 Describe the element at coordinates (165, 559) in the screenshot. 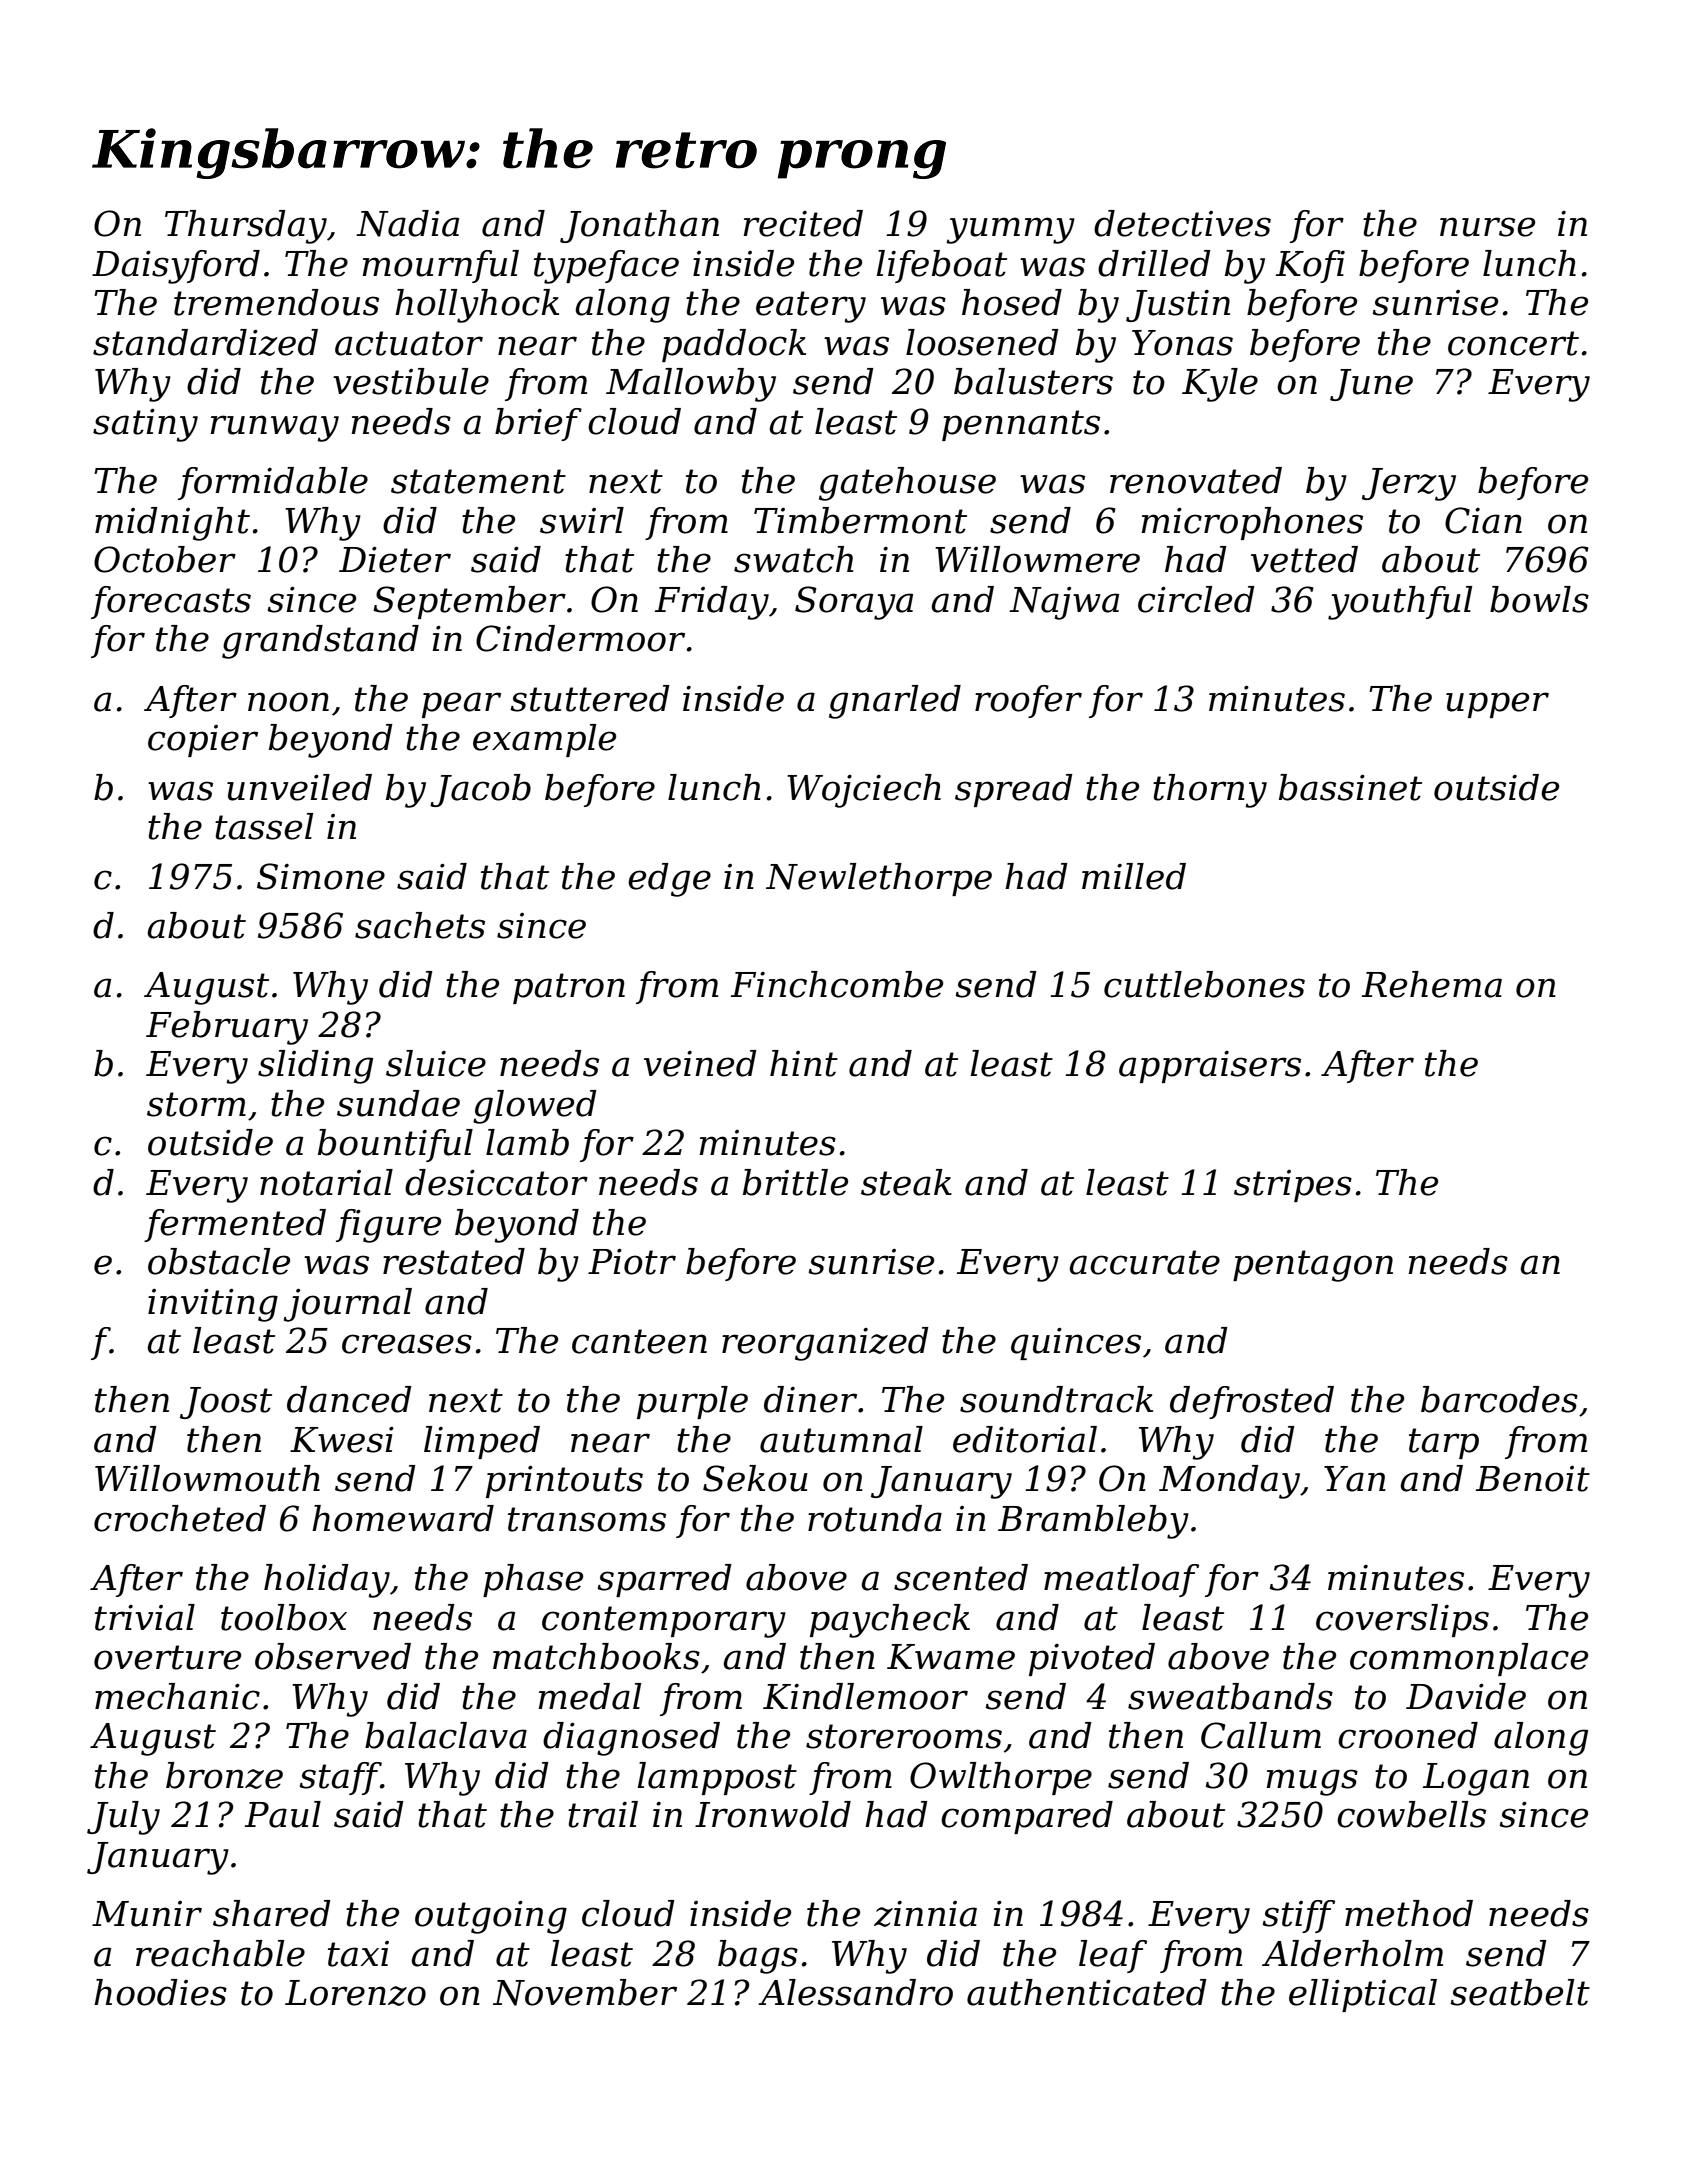

I see `October` at that location.
